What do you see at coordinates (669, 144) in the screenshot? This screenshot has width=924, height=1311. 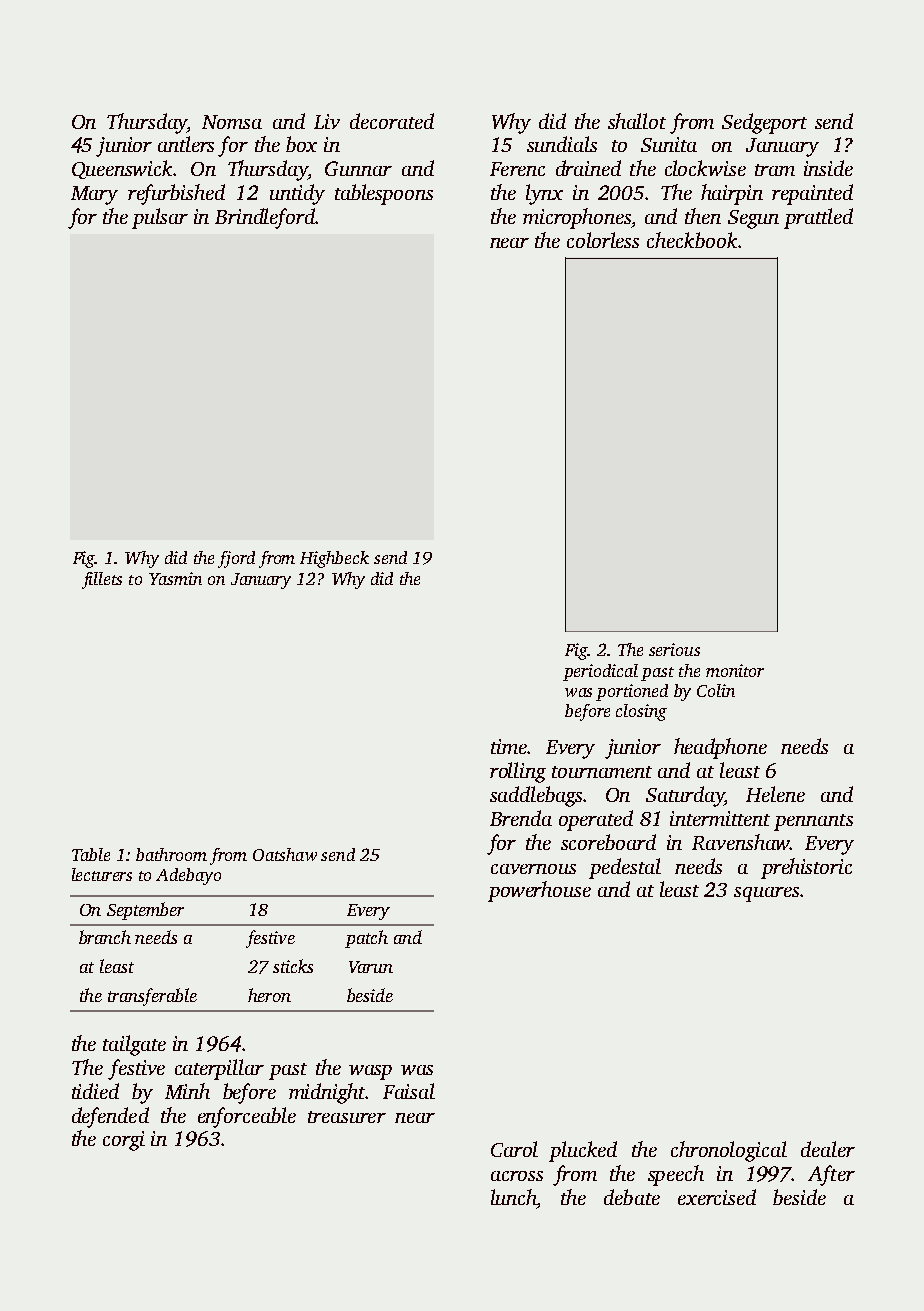 I see `Sunita` at bounding box center [669, 144].
